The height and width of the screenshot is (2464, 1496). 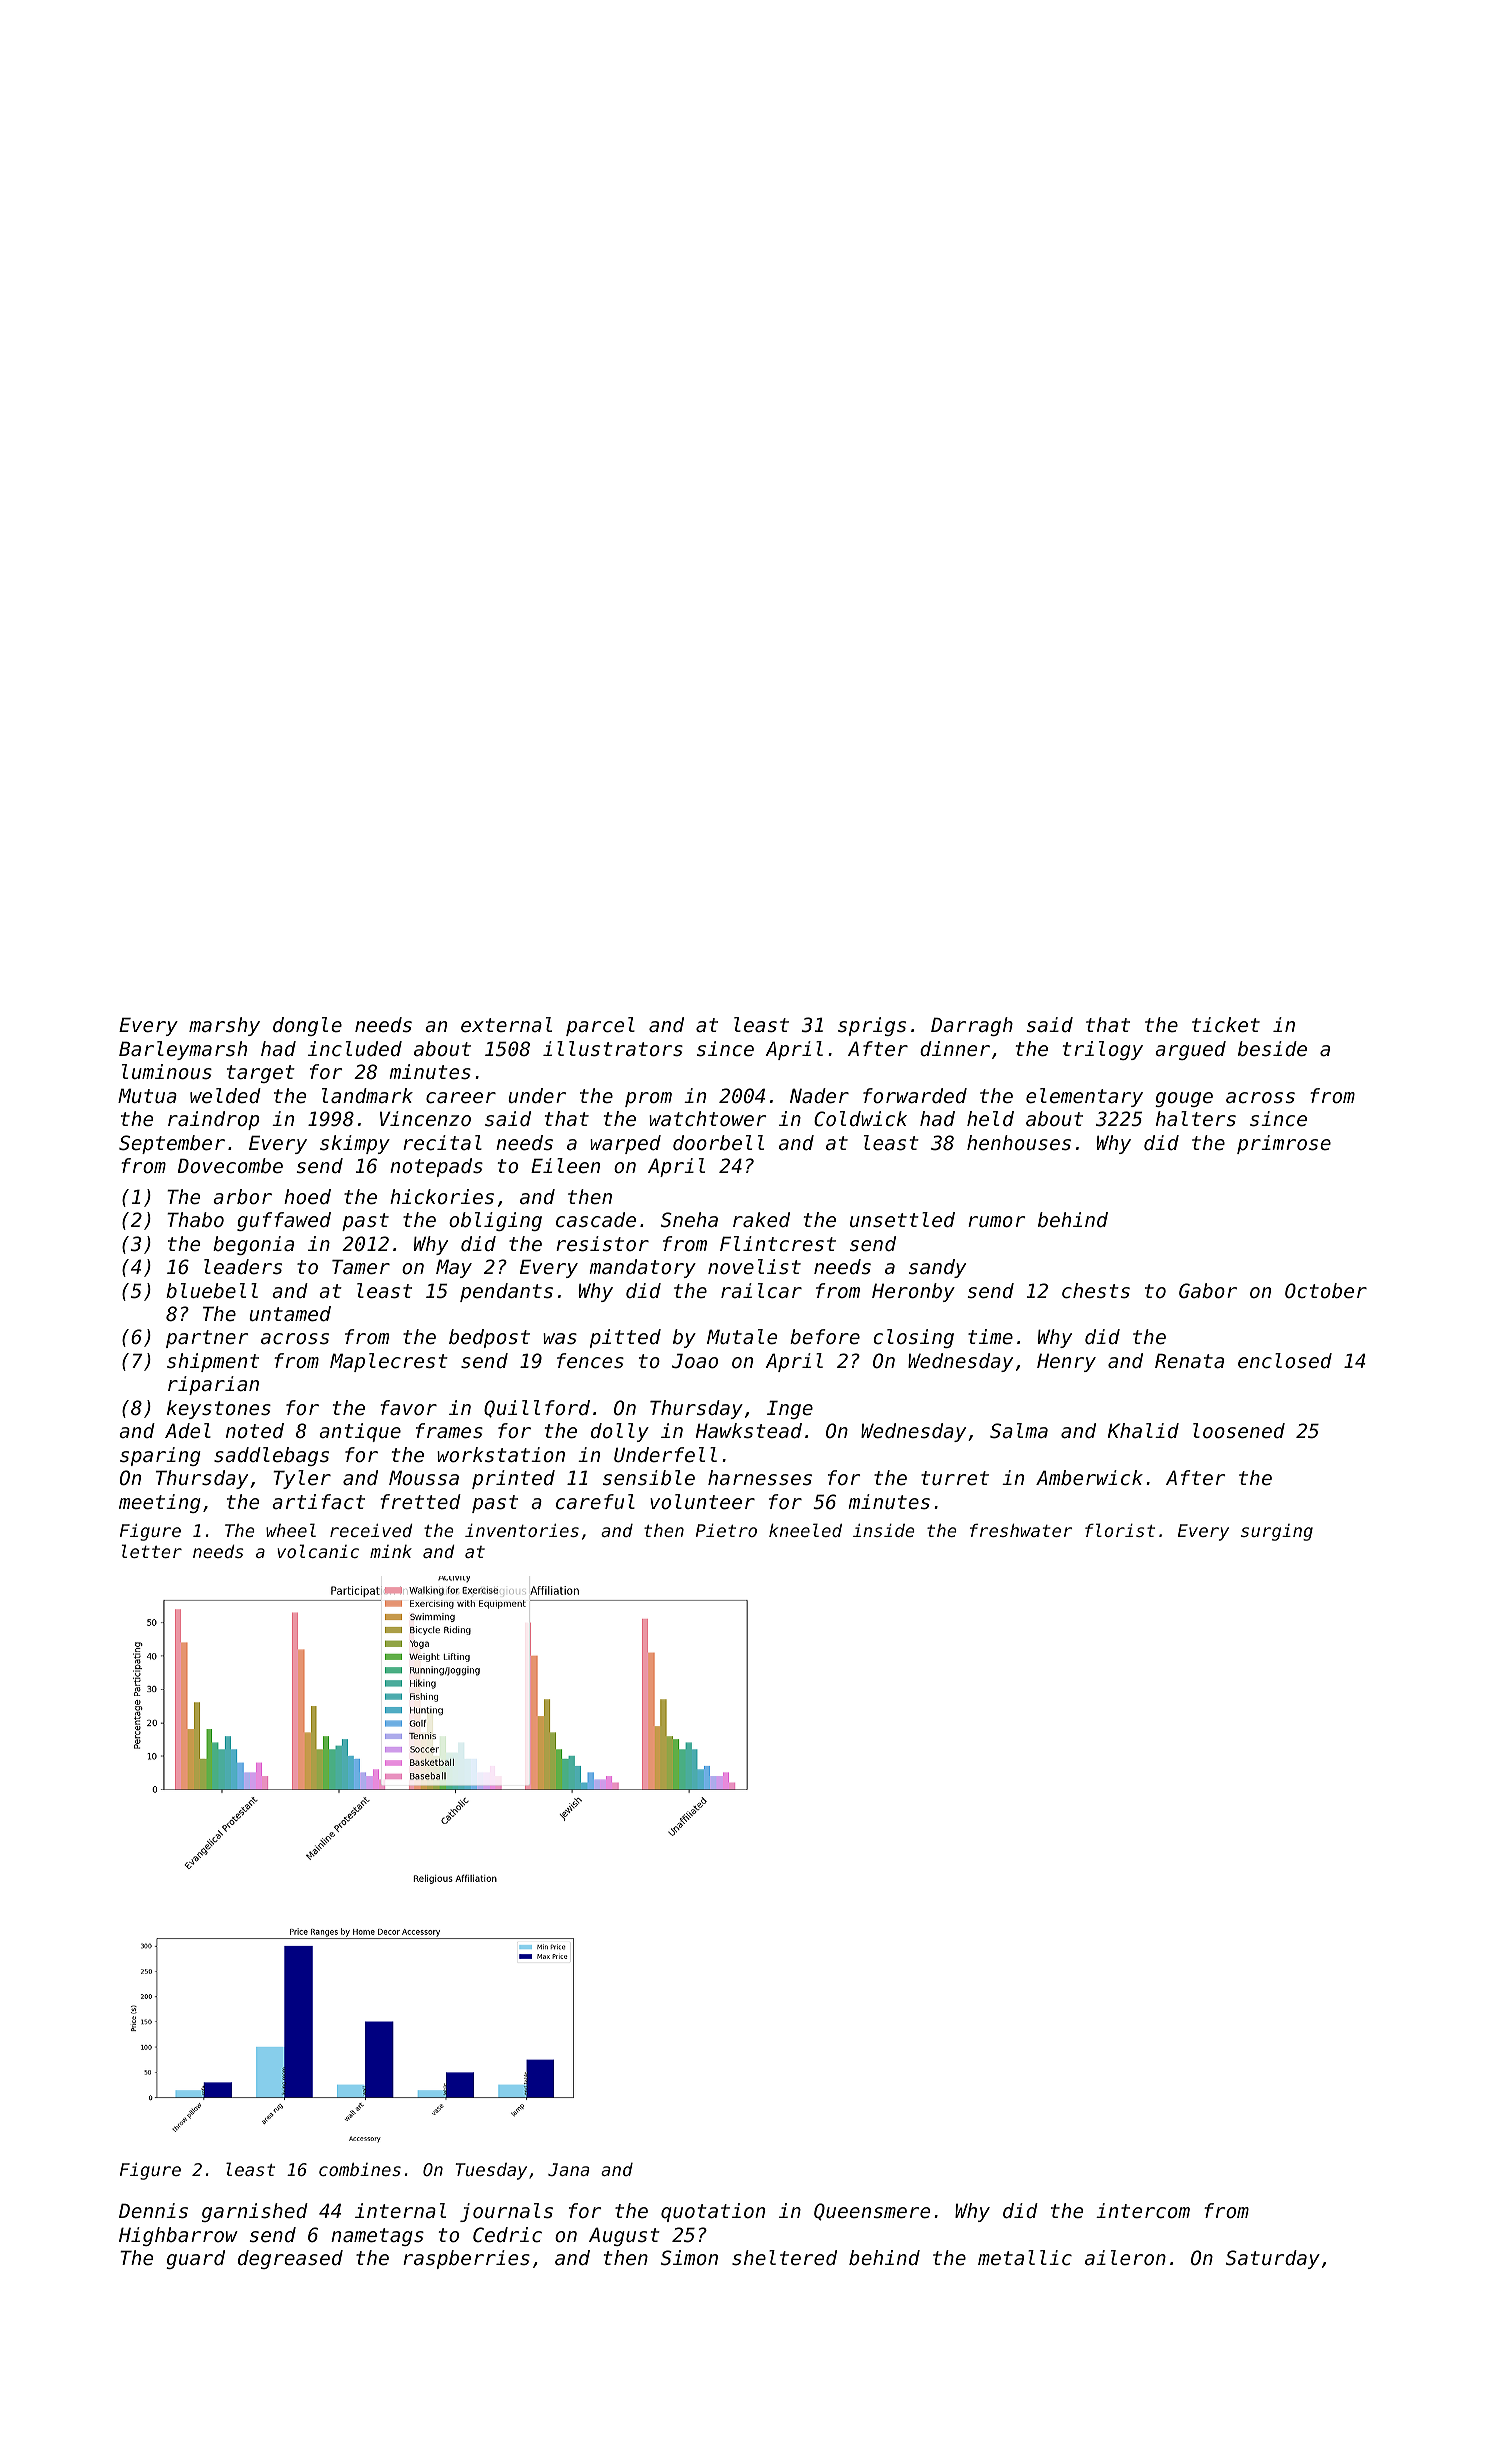 I want to click on fretted, so click(x=420, y=1502).
